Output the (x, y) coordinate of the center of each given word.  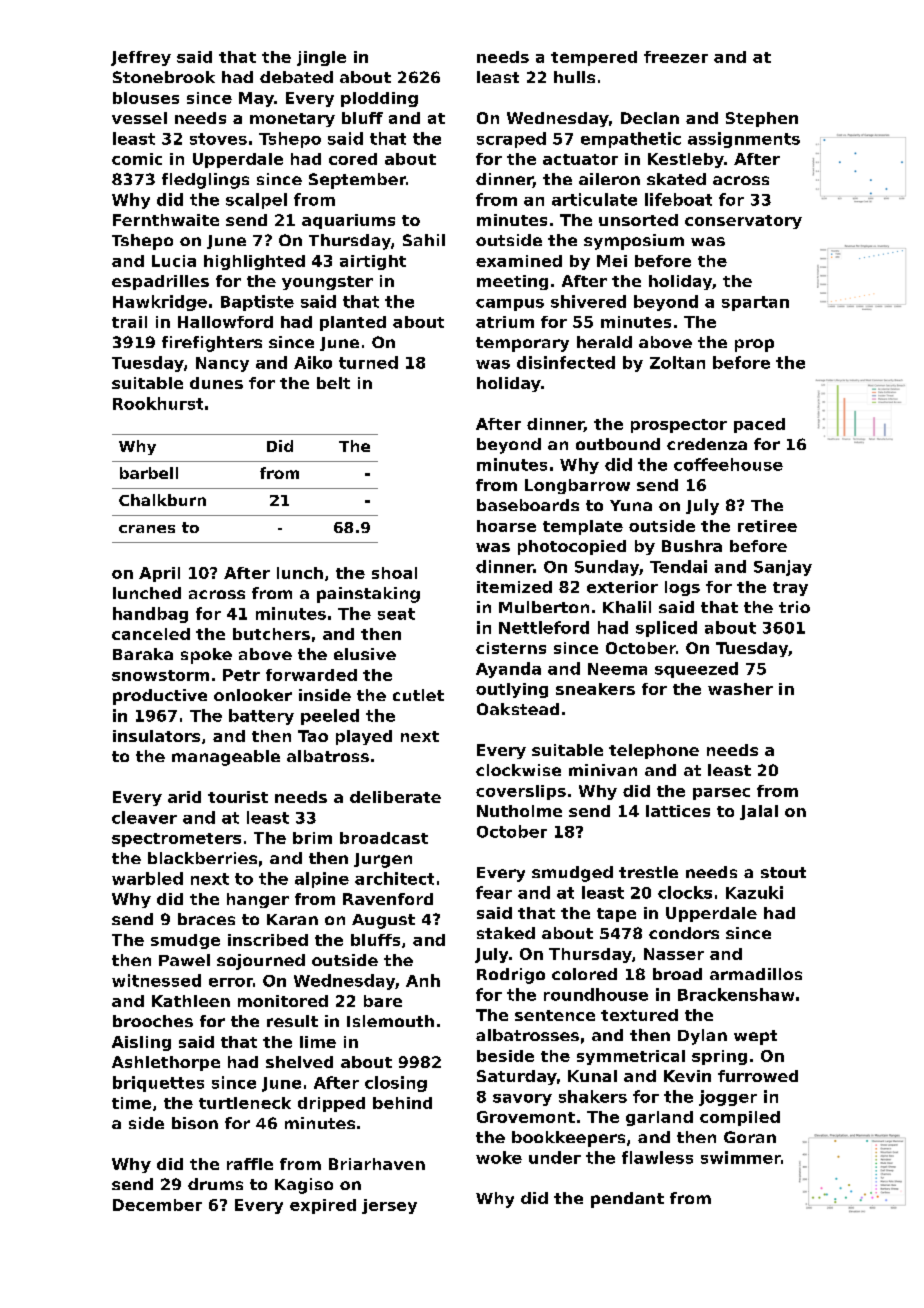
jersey (389, 1206)
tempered (594, 58)
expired (323, 1206)
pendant (627, 1200)
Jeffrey (141, 58)
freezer (676, 57)
